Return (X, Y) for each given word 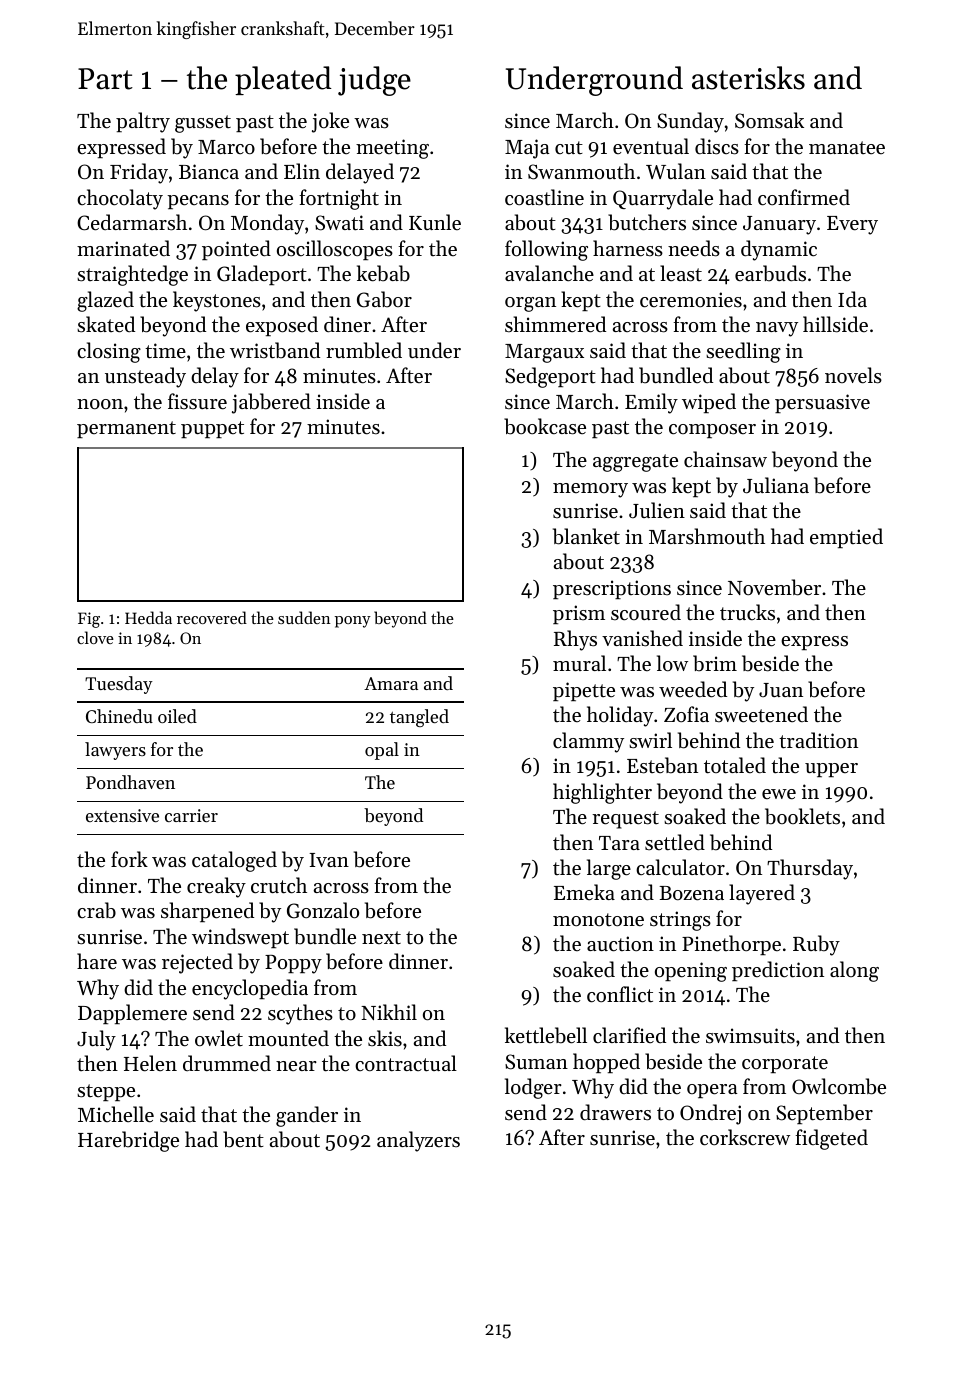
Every (852, 225)
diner (347, 324)
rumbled (364, 350)
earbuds (770, 273)
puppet (212, 429)
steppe (106, 1092)
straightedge (132, 275)
